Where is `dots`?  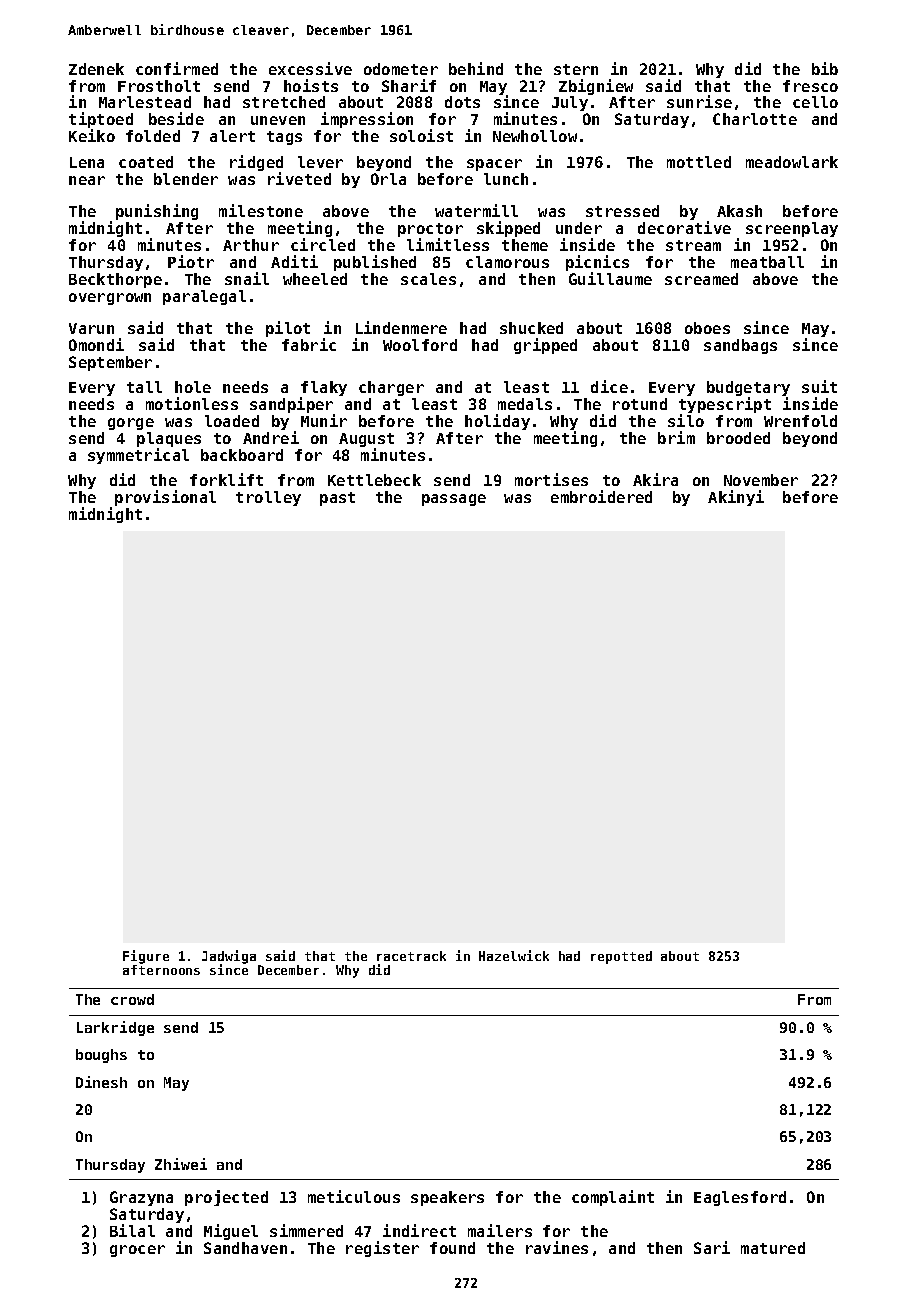
dots is located at coordinates (462, 102).
